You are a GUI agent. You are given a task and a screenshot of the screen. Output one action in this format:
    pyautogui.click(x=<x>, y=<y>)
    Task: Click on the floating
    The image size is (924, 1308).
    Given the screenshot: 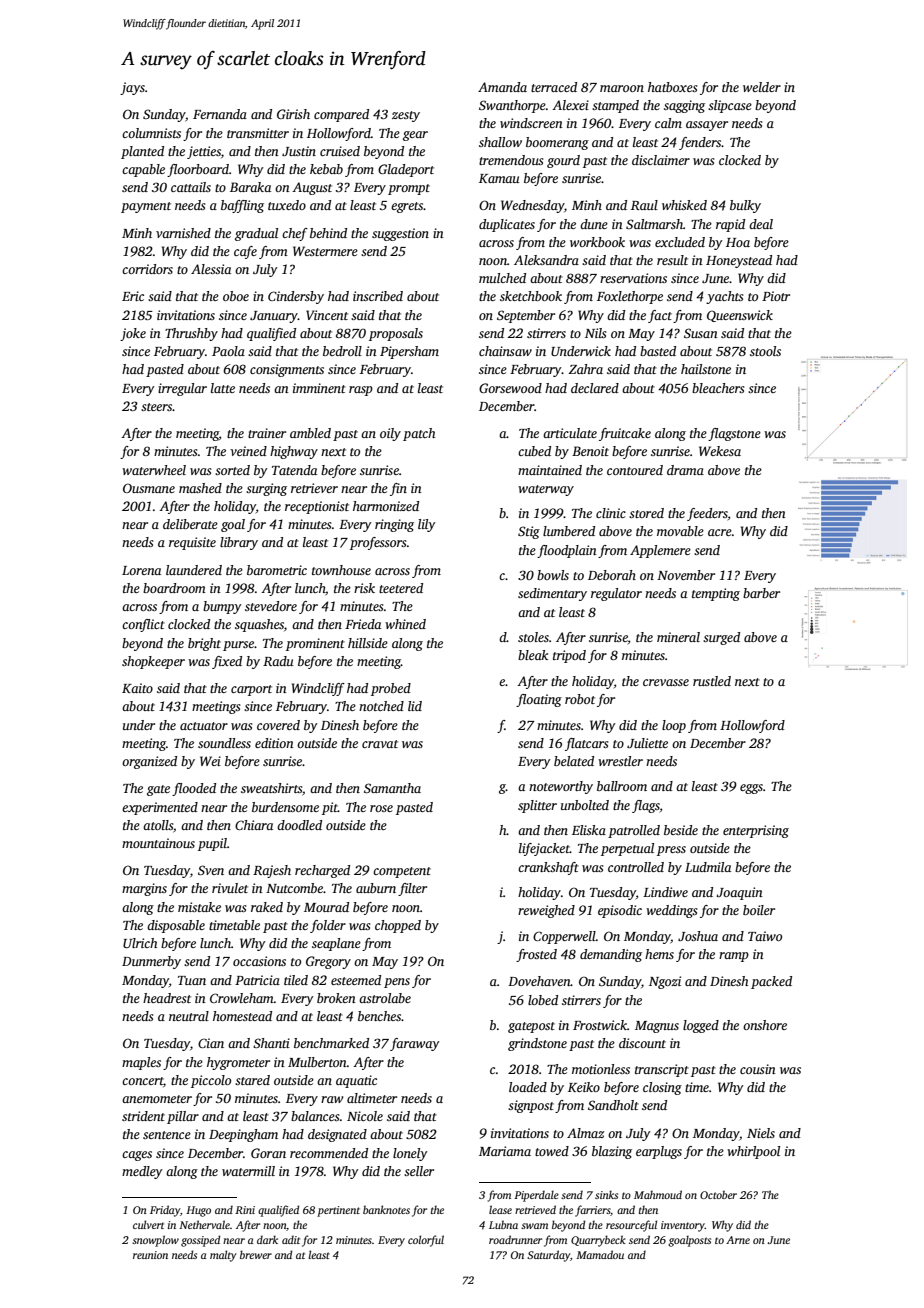 What is the action you would take?
    pyautogui.click(x=539, y=700)
